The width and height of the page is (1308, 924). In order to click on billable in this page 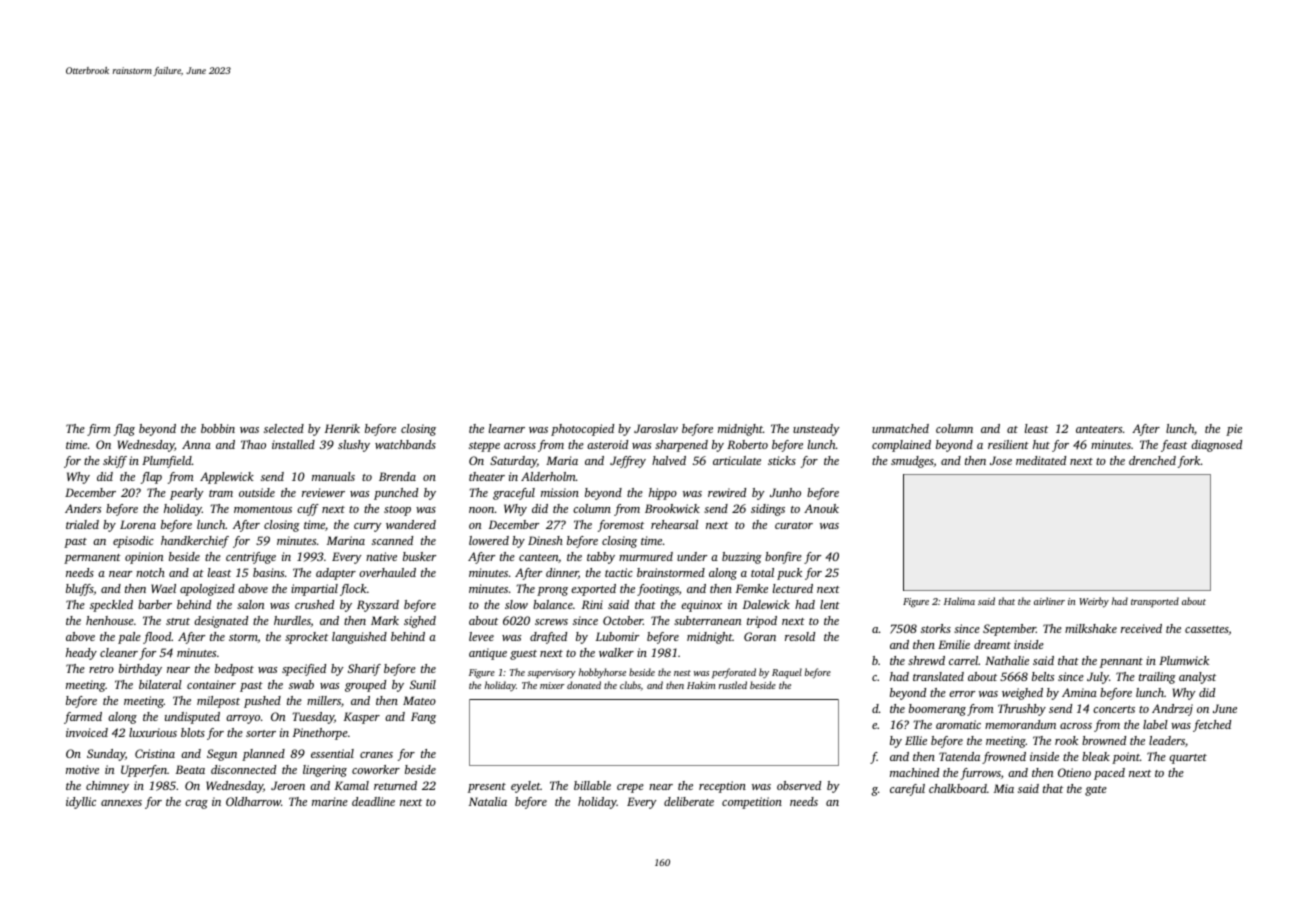, I will do `click(592, 785)`.
